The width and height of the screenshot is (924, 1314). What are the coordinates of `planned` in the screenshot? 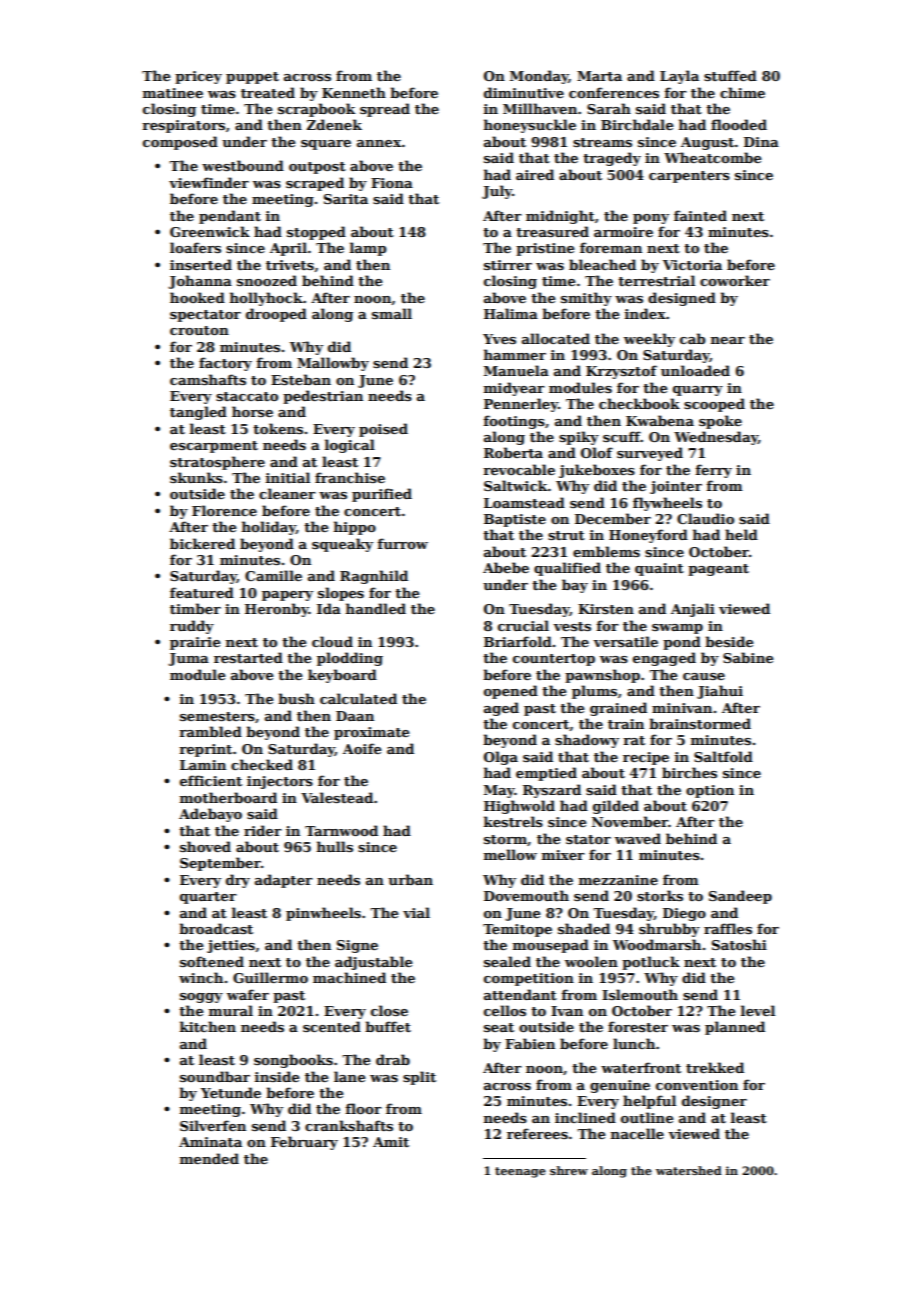 It's located at (735, 1028).
